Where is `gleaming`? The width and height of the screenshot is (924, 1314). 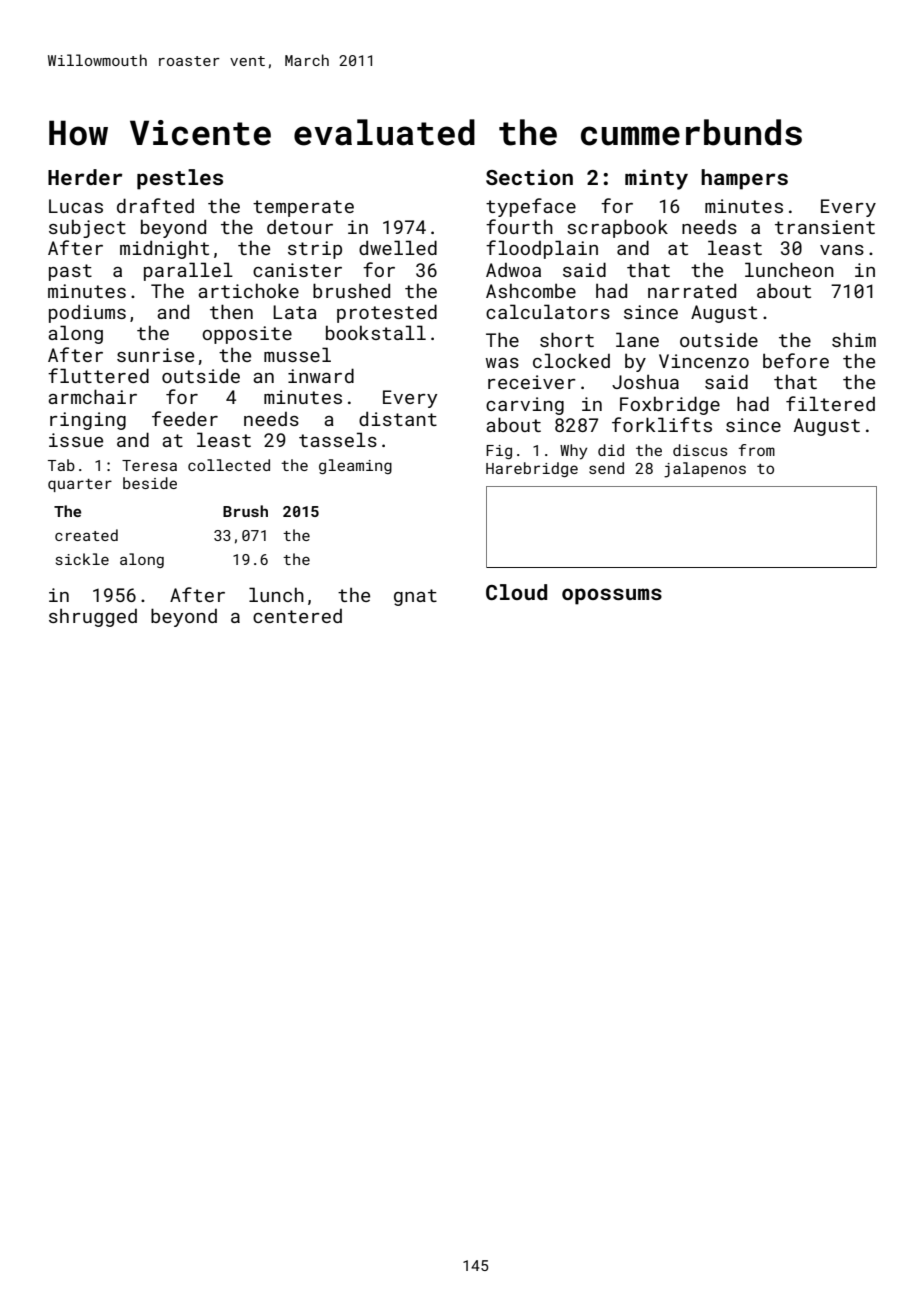
gleaming is located at coordinates (355, 466).
